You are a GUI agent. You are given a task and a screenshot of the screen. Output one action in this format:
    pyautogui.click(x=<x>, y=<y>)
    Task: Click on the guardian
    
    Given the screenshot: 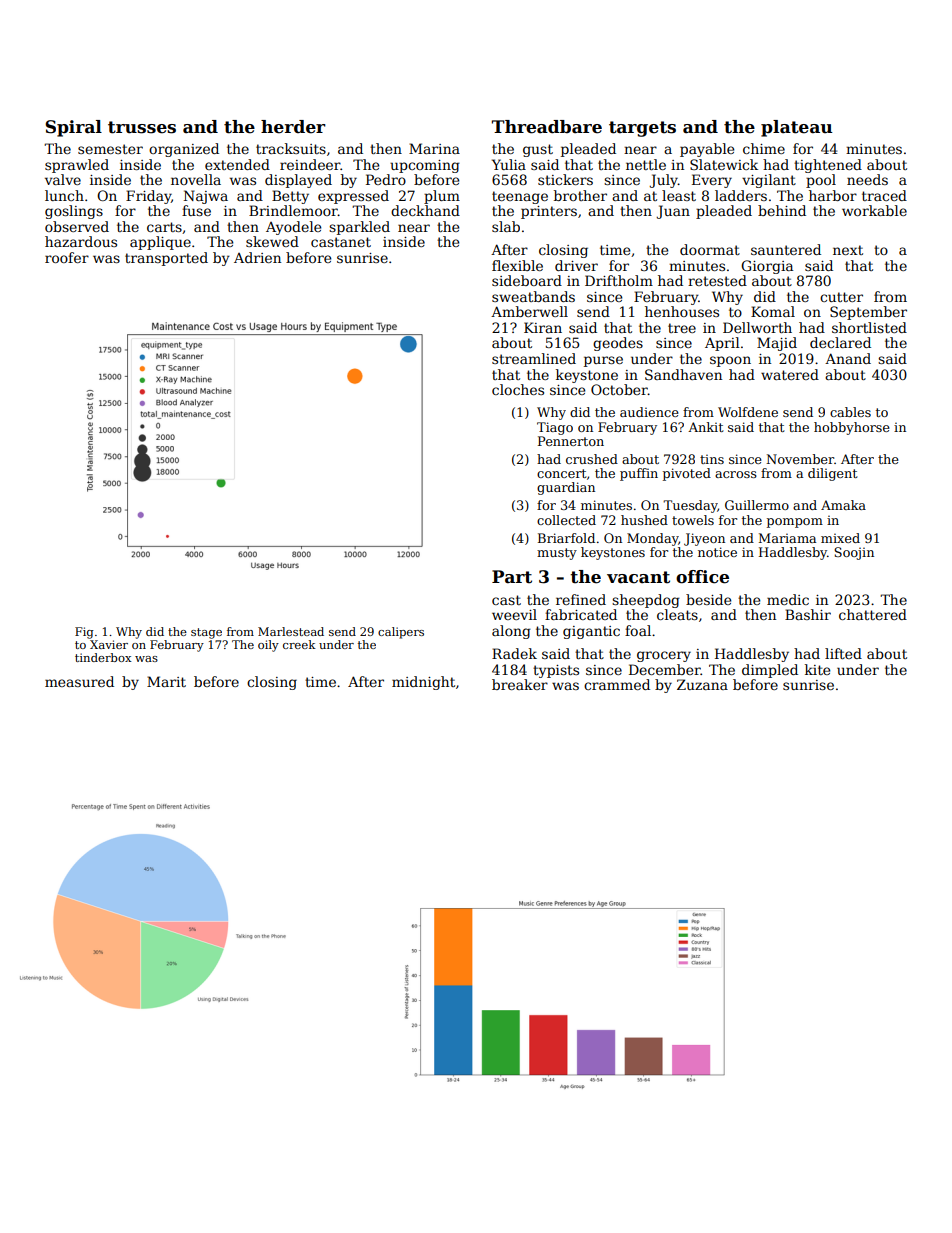 What is the action you would take?
    pyautogui.click(x=566, y=488)
